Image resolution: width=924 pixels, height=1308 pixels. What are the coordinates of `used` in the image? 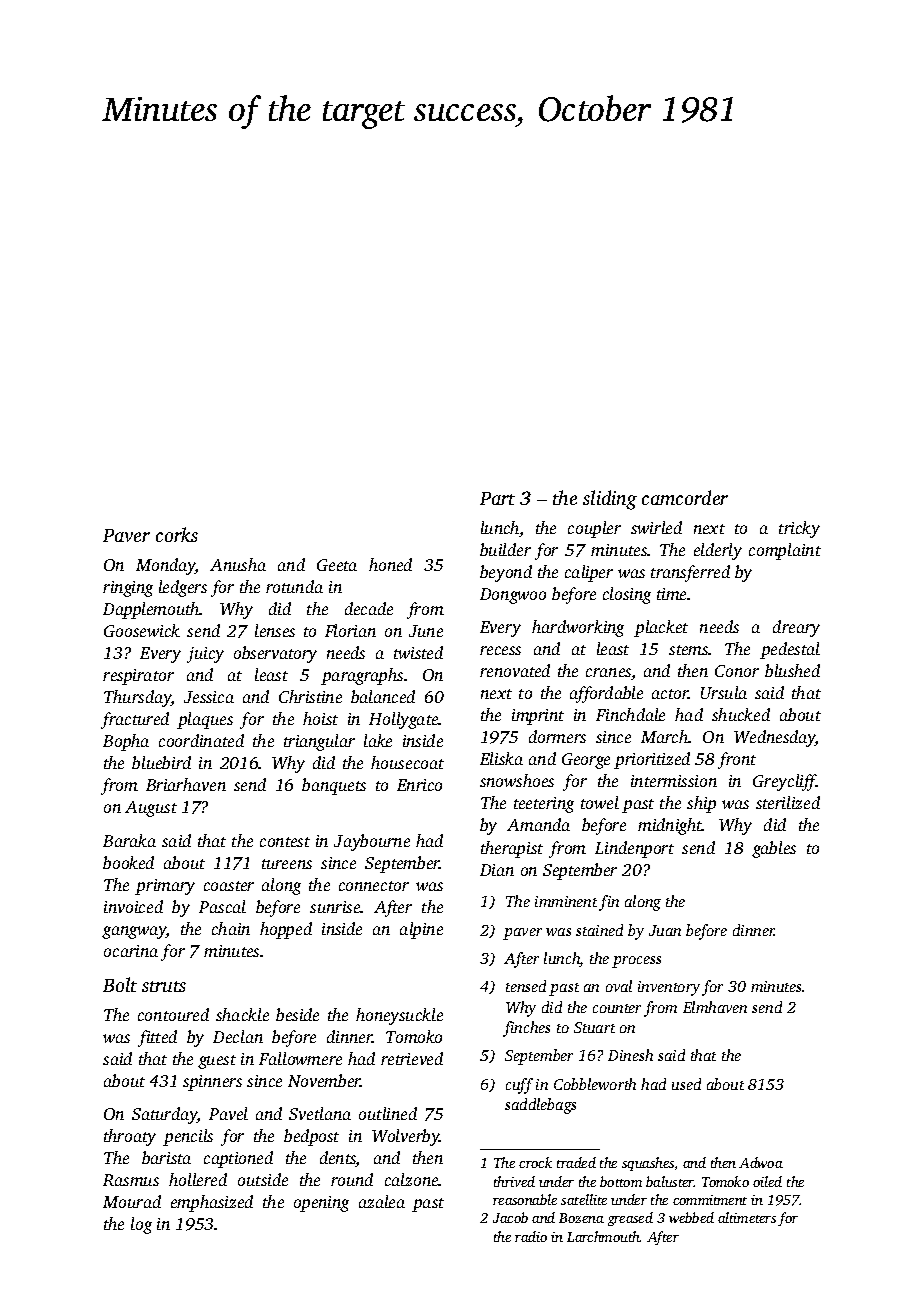 It's located at (686, 1084).
